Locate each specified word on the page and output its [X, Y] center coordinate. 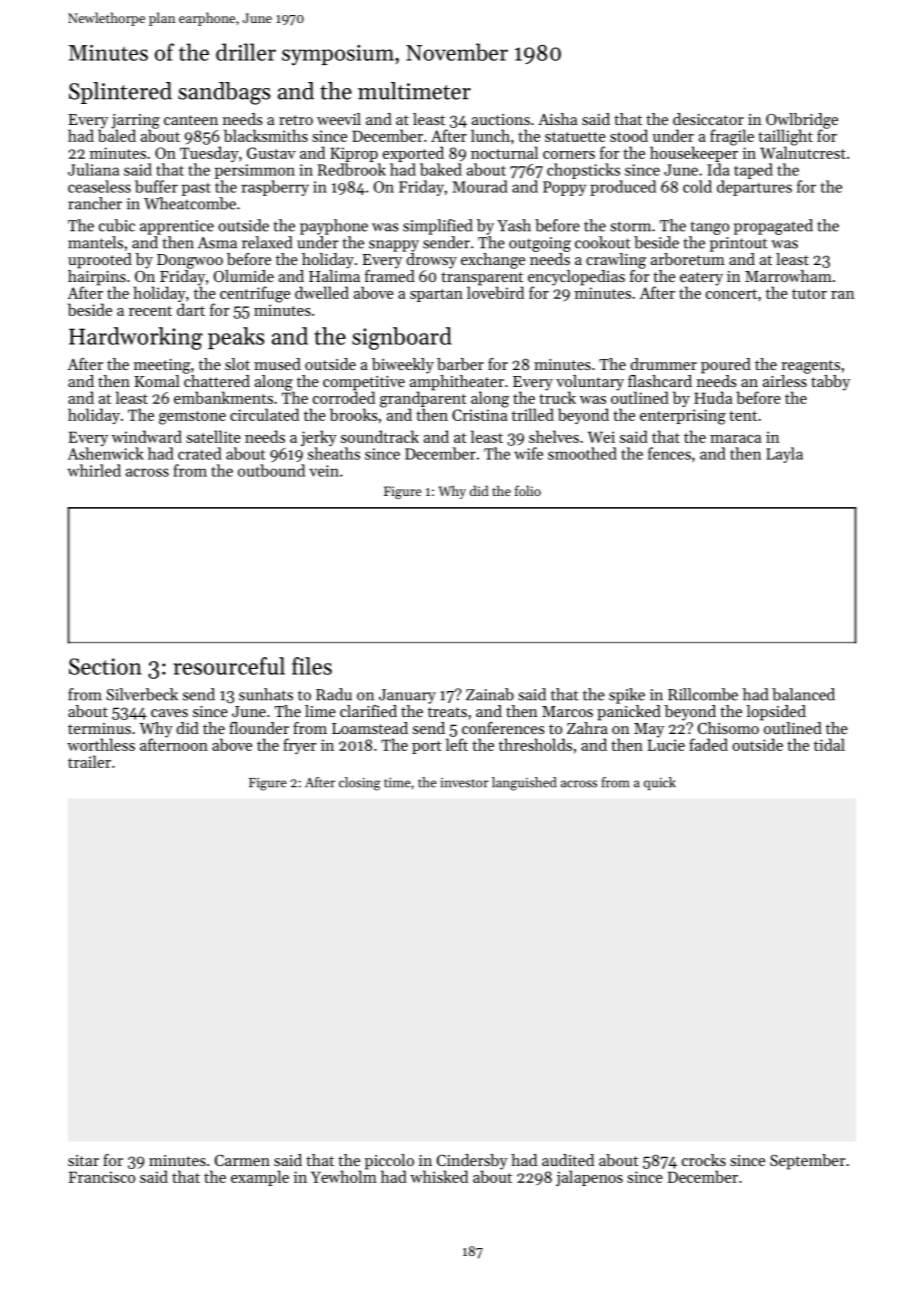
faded [708, 744]
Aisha [558, 119]
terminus [99, 728]
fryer [299, 746]
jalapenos [589, 1178]
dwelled [322, 292]
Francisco [102, 1177]
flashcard [660, 381]
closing [360, 784]
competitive [364, 383]
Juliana [93, 169]
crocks [704, 1160]
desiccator [708, 119]
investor [465, 783]
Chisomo [728, 728]
